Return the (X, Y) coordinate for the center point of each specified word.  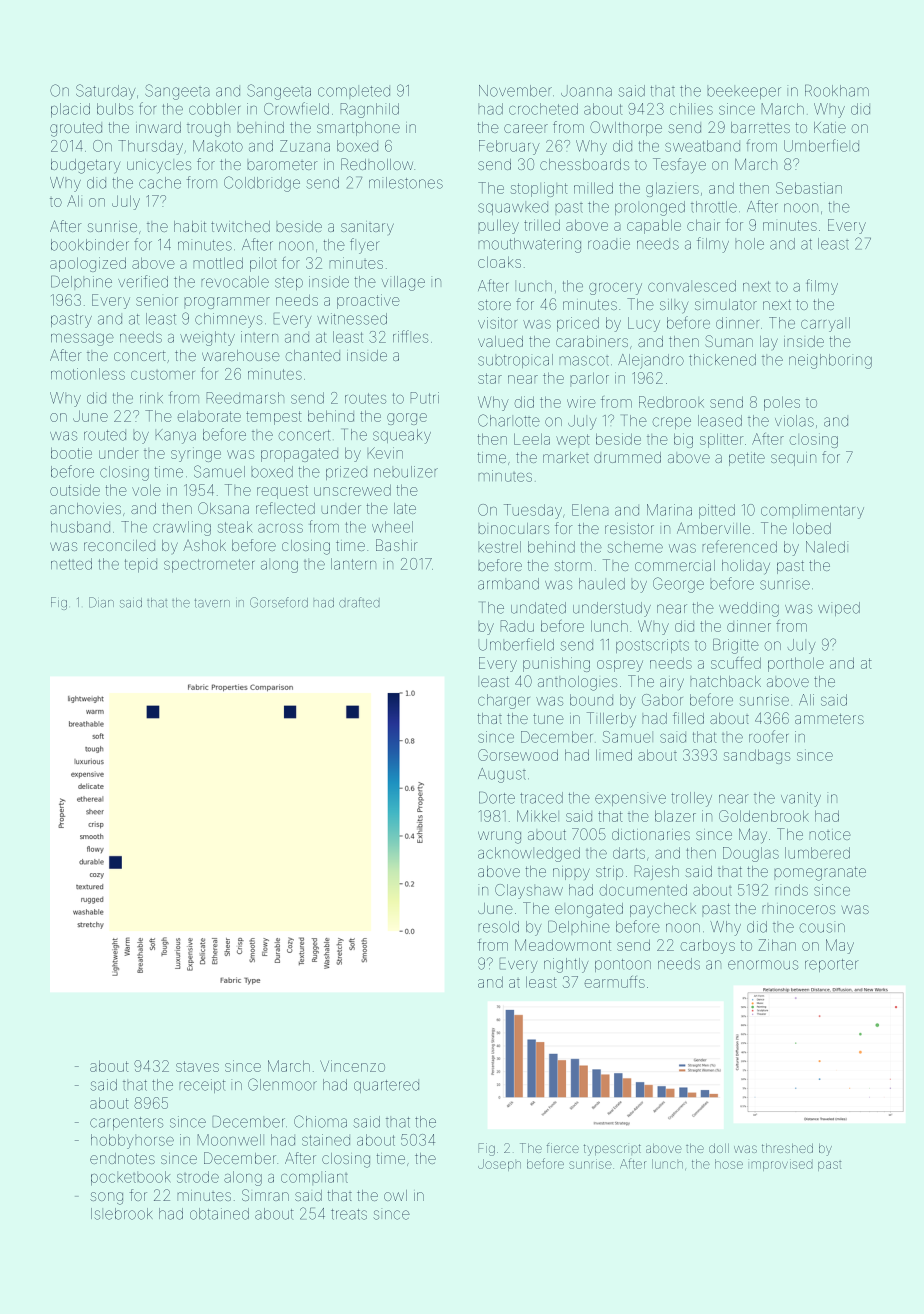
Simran (265, 1195)
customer (163, 375)
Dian (101, 602)
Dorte (497, 798)
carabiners (592, 341)
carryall (825, 324)
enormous (763, 965)
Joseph (499, 1165)
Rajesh (657, 872)
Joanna (586, 91)
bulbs (115, 109)
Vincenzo (352, 1066)
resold (499, 927)
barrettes (760, 127)
